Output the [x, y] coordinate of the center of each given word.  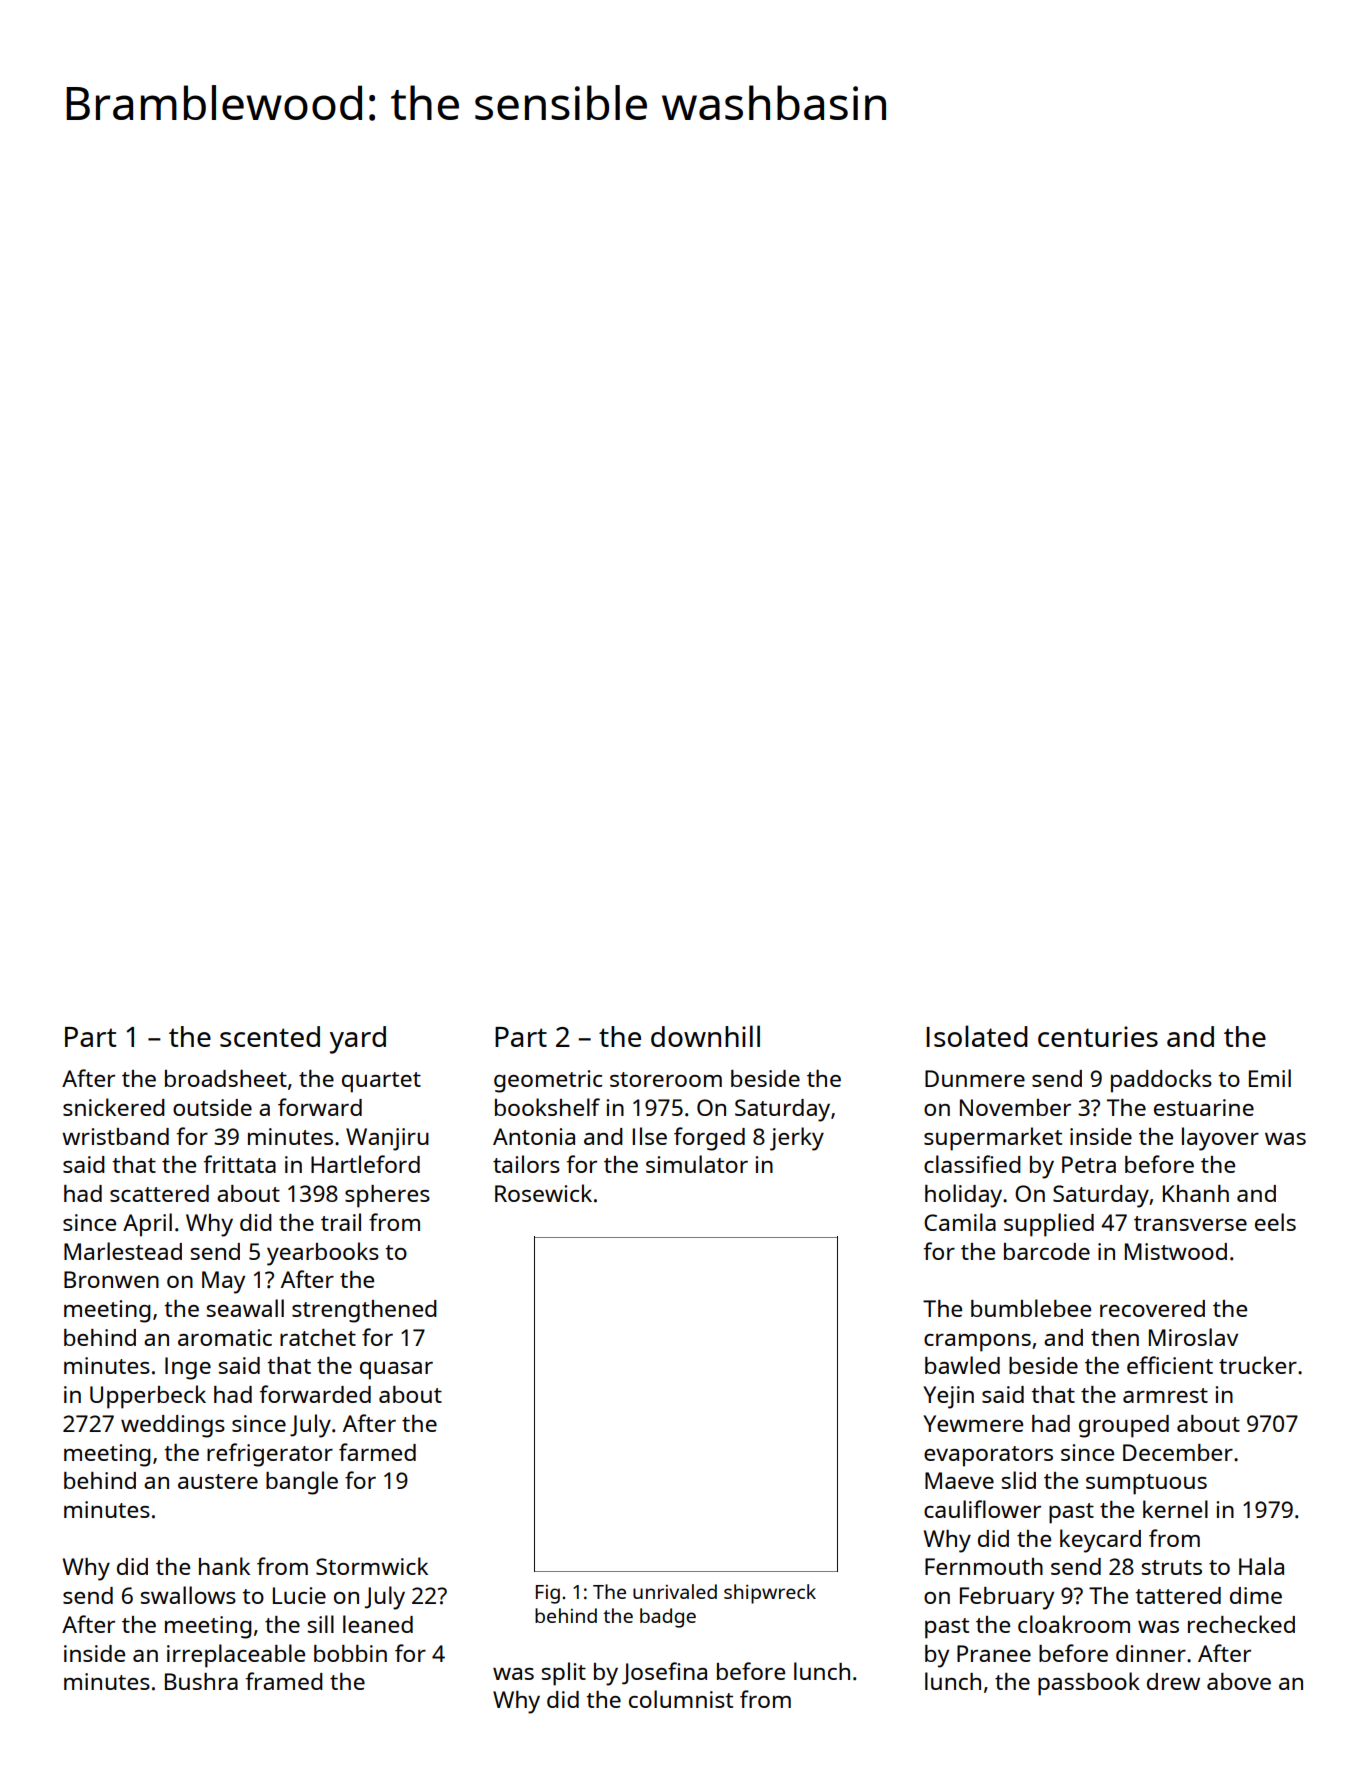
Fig [548, 1594]
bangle [302, 1483]
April [147, 1225]
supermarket [993, 1139]
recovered [1152, 1308]
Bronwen [111, 1279]
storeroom [666, 1079]
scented [270, 1036]
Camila [960, 1222]
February [1007, 1598]
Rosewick [543, 1193]
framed [284, 1681]
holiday [963, 1196]
